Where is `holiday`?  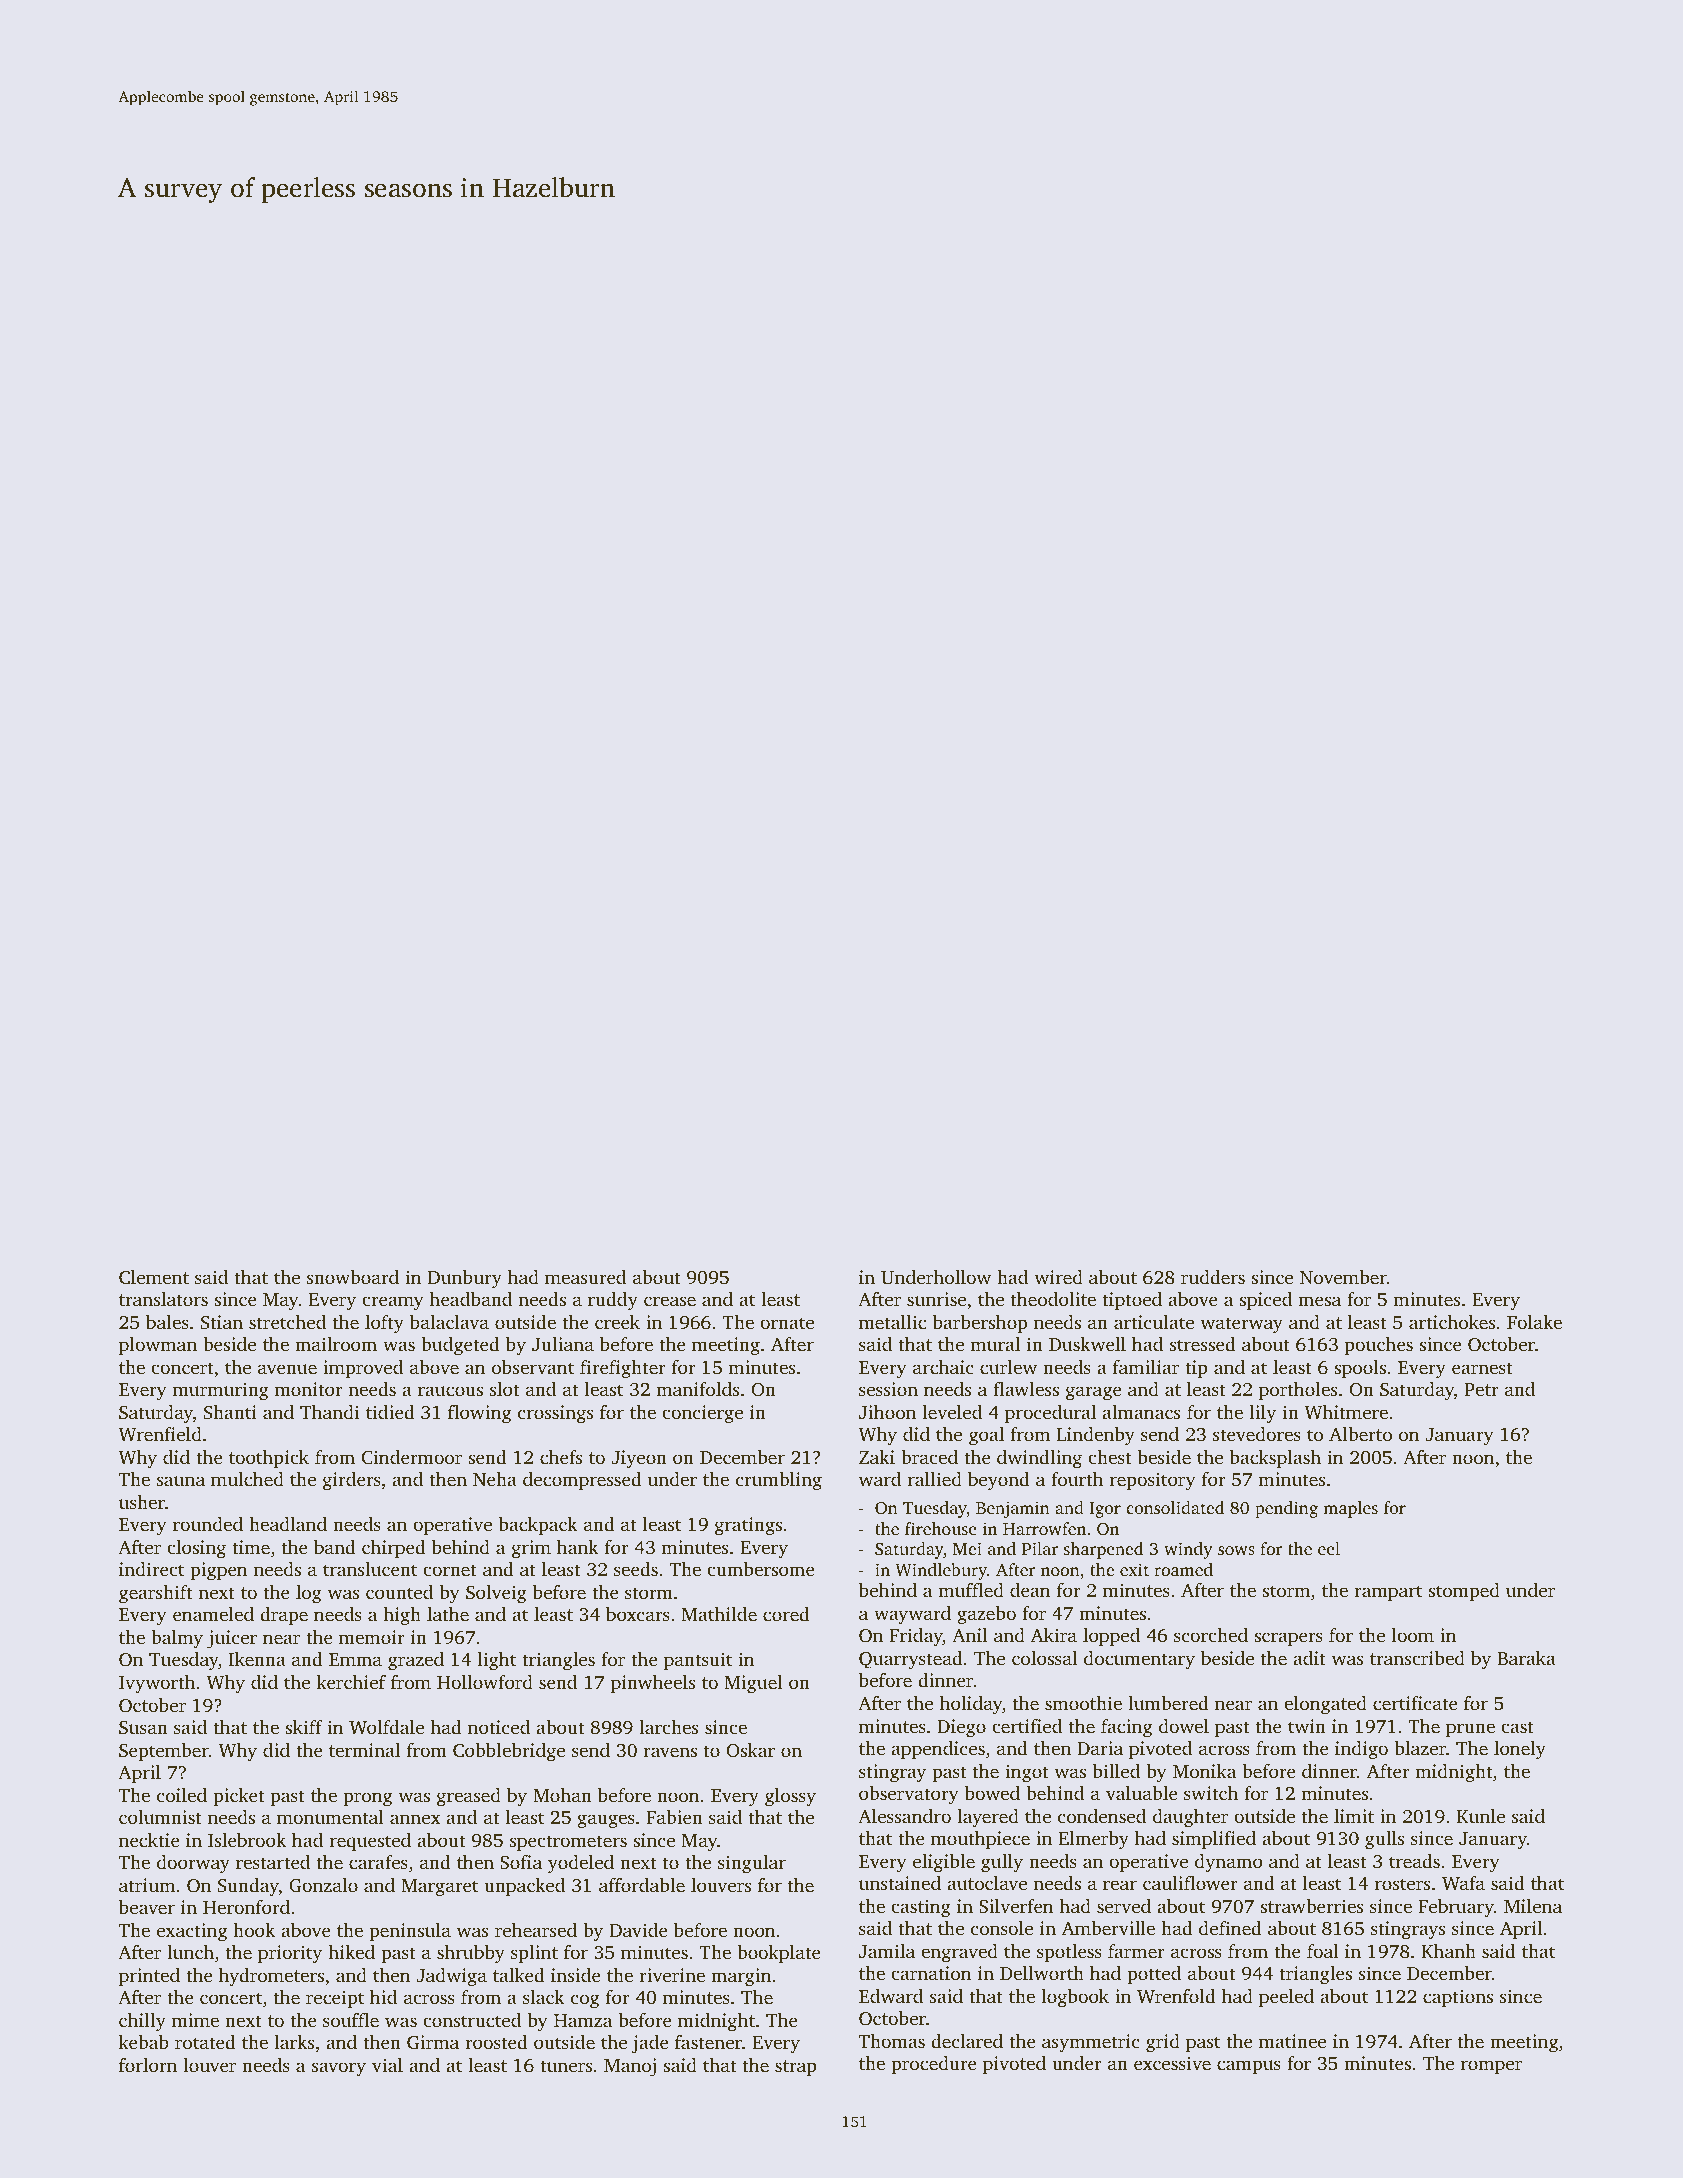
holiday is located at coordinates (971, 1705).
